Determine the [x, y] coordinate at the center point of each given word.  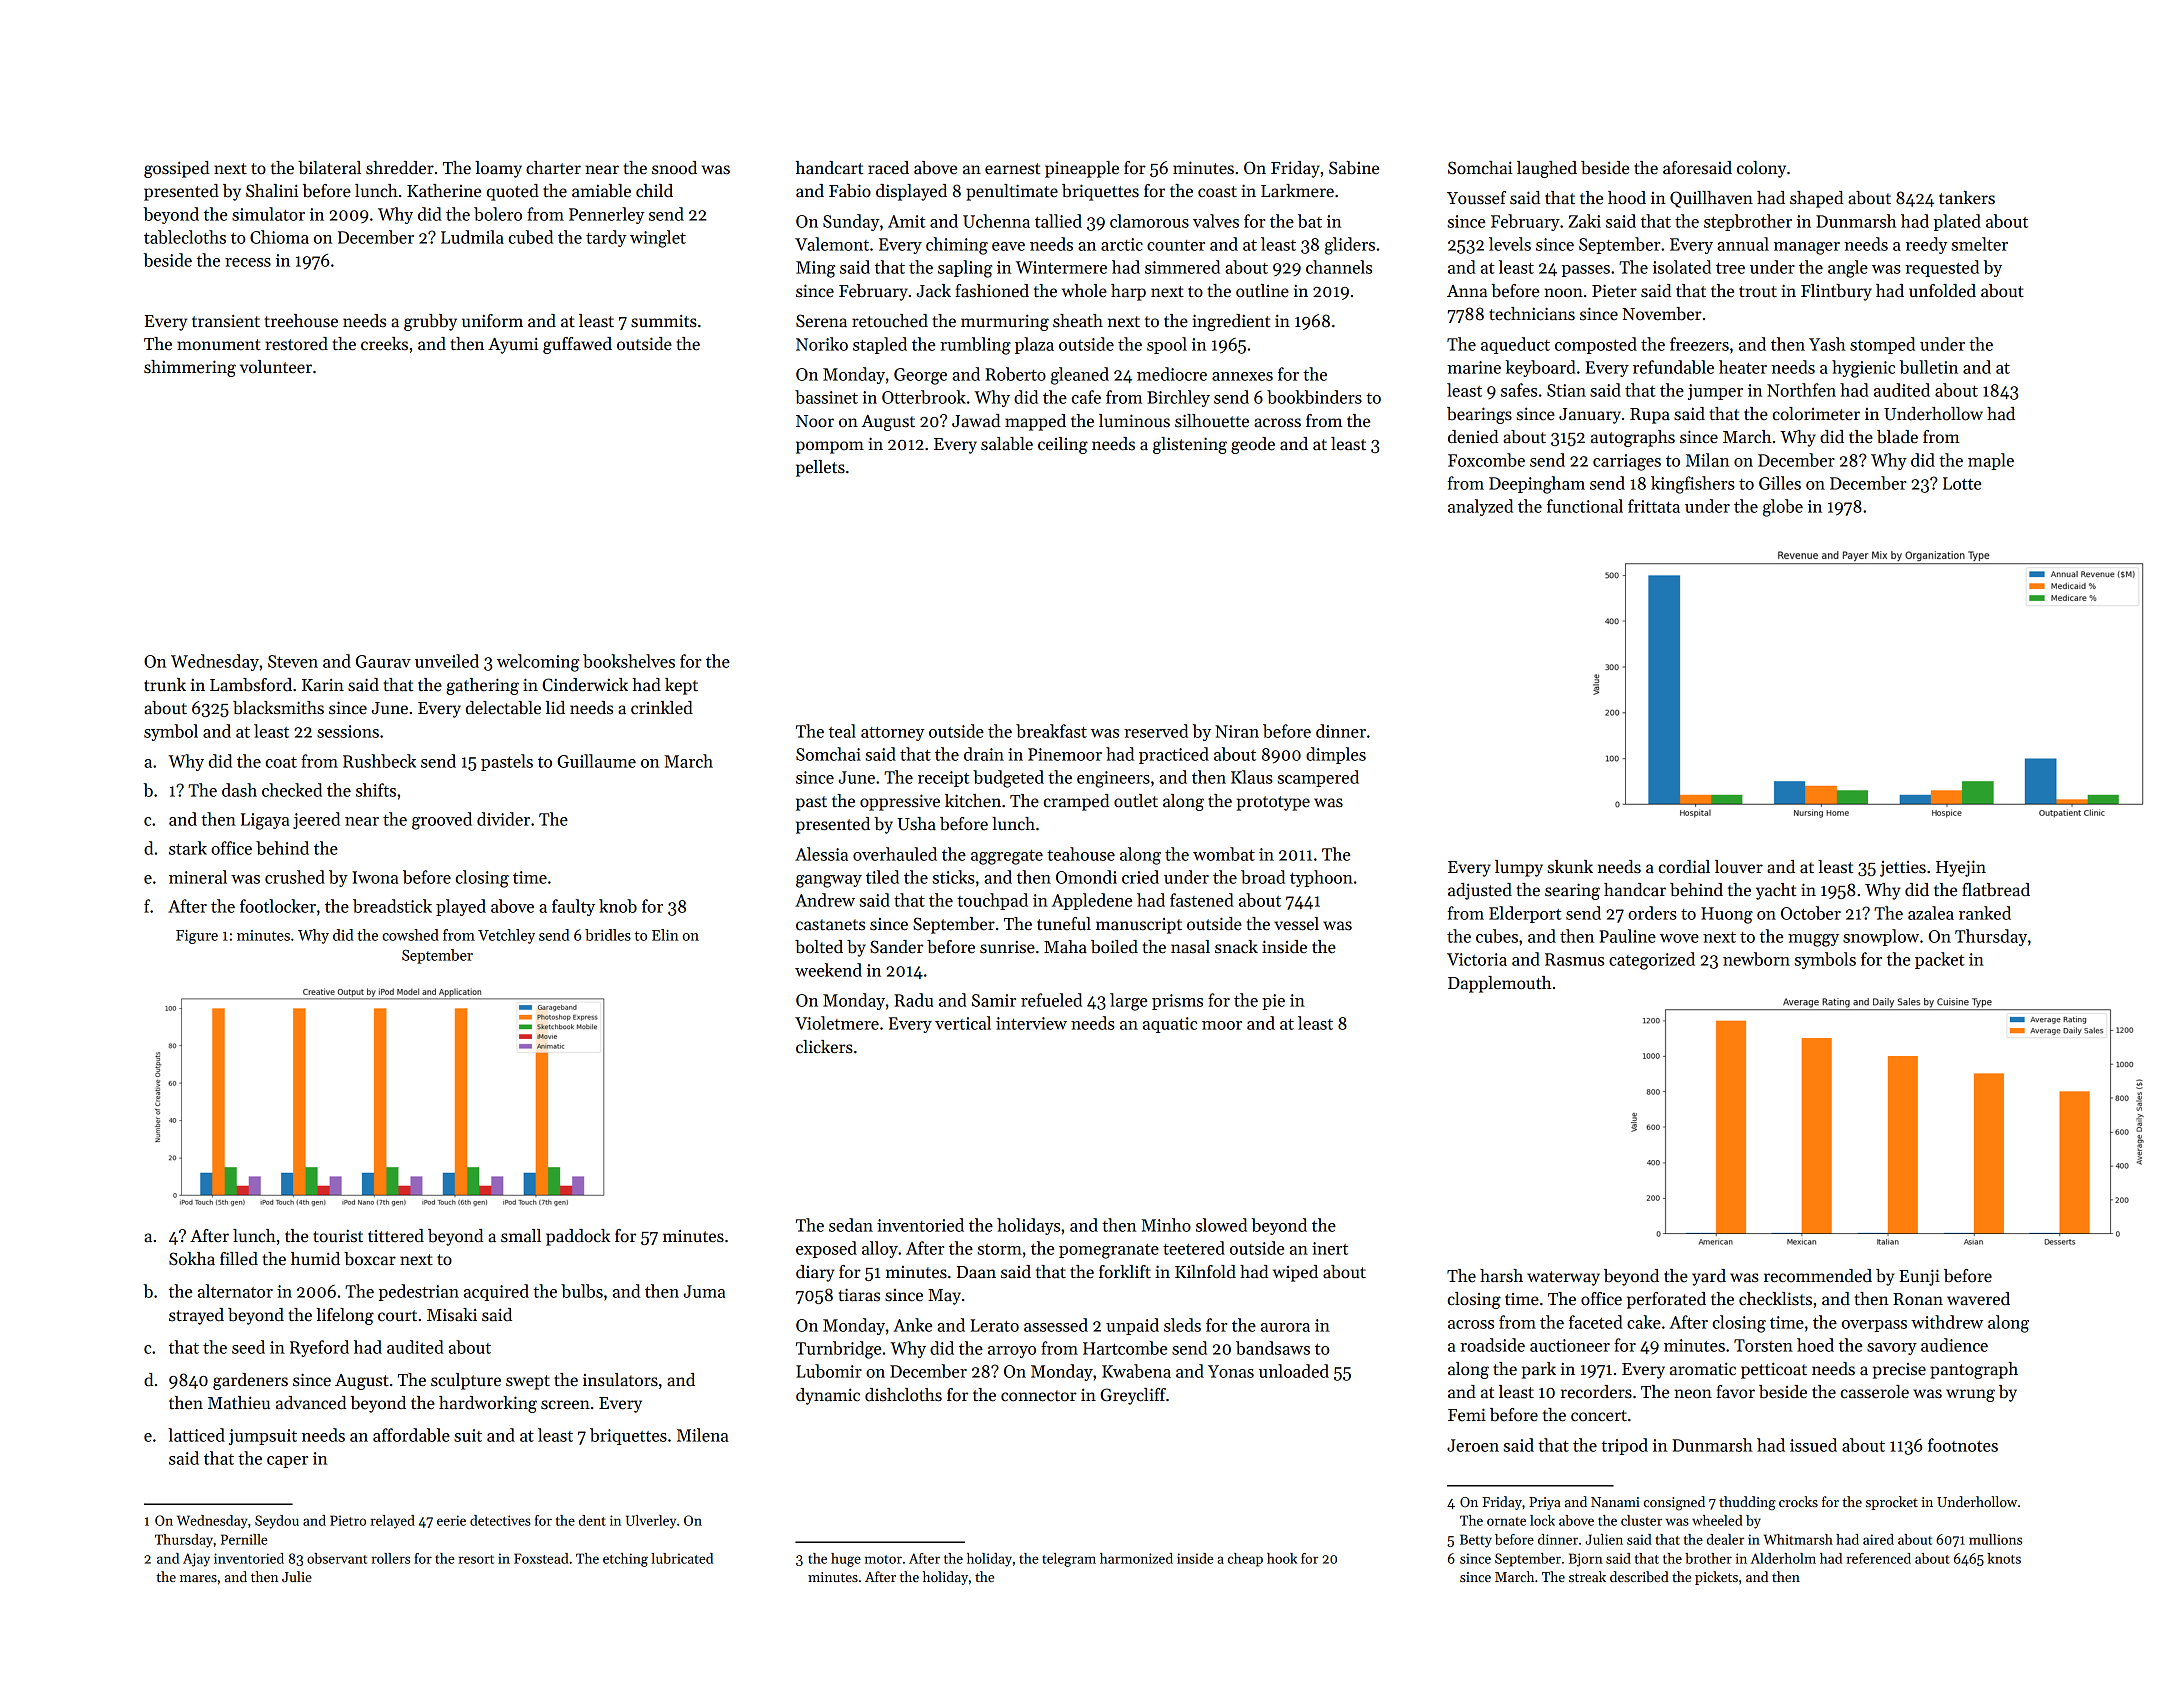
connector [1039, 1396]
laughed [1547, 169]
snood [674, 168]
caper [287, 1462]
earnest [1012, 169]
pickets [1716, 1578]
